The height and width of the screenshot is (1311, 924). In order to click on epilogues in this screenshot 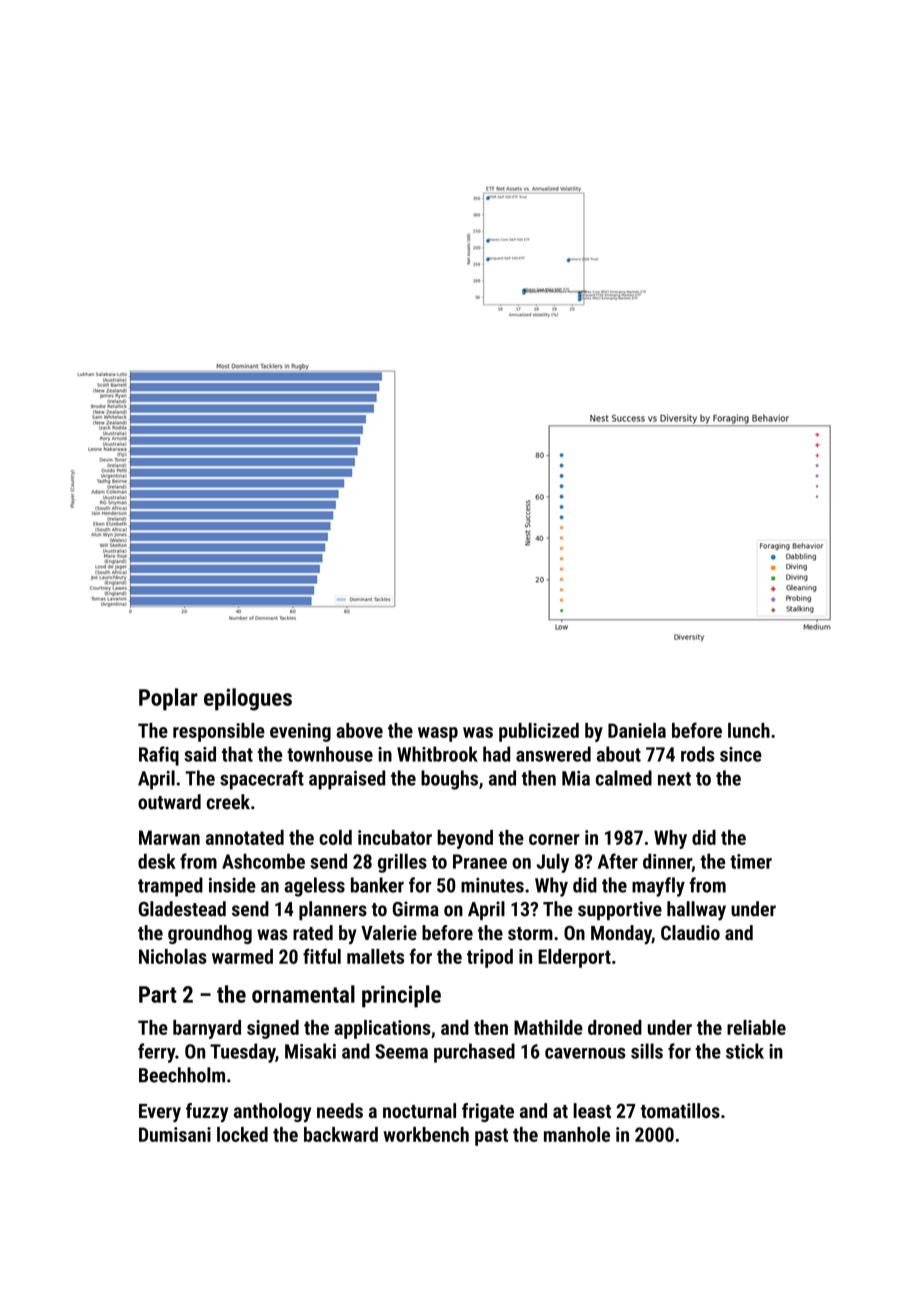, I will do `click(248, 699)`.
